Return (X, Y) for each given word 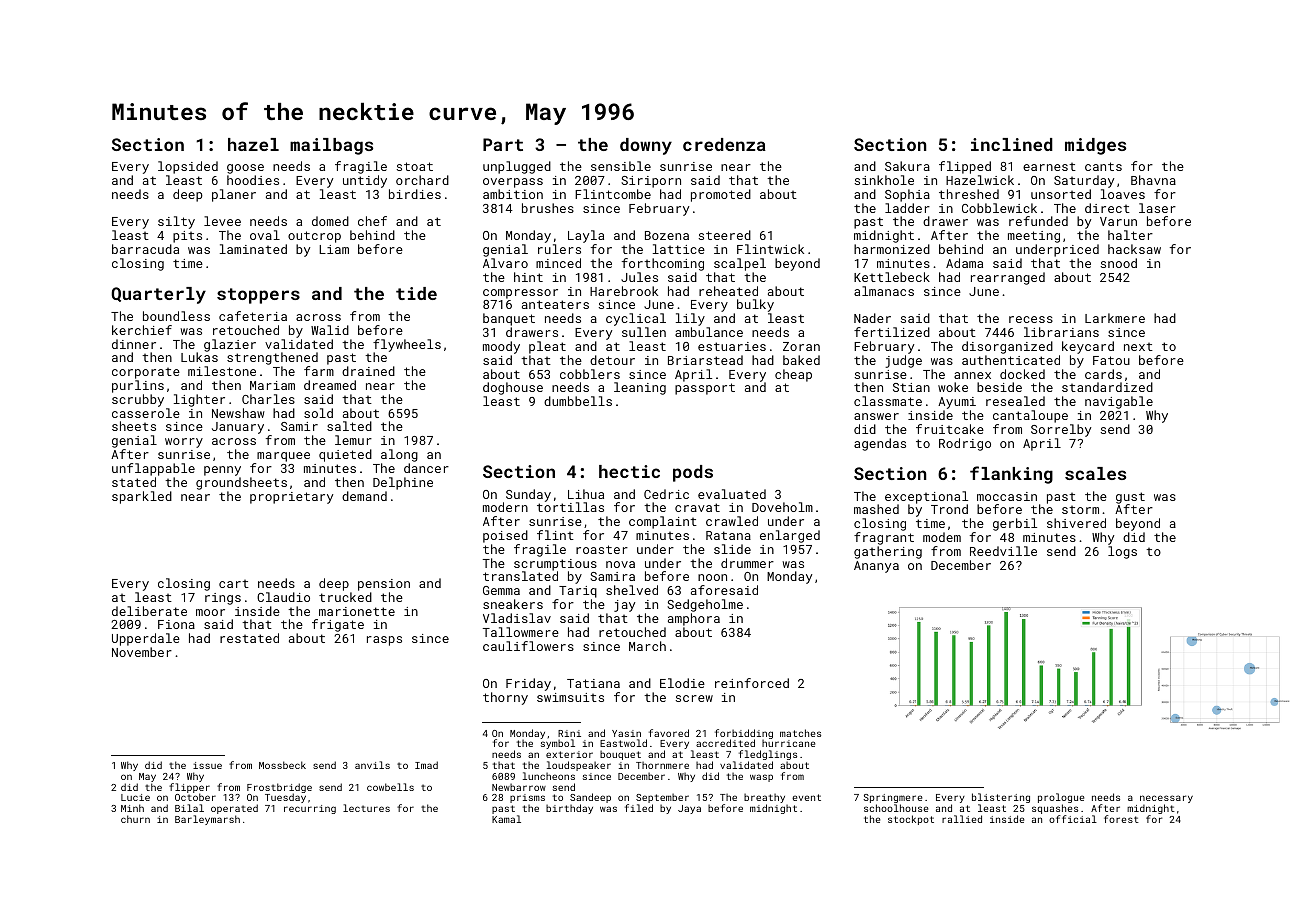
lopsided (188, 167)
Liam (334, 249)
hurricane (788, 743)
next (1138, 347)
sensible (621, 166)
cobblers (590, 374)
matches (800, 733)
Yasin (626, 733)
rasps (384, 641)
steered (724, 235)
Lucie (135, 797)
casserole (146, 413)
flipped (965, 167)
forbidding (744, 734)
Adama (964, 263)
